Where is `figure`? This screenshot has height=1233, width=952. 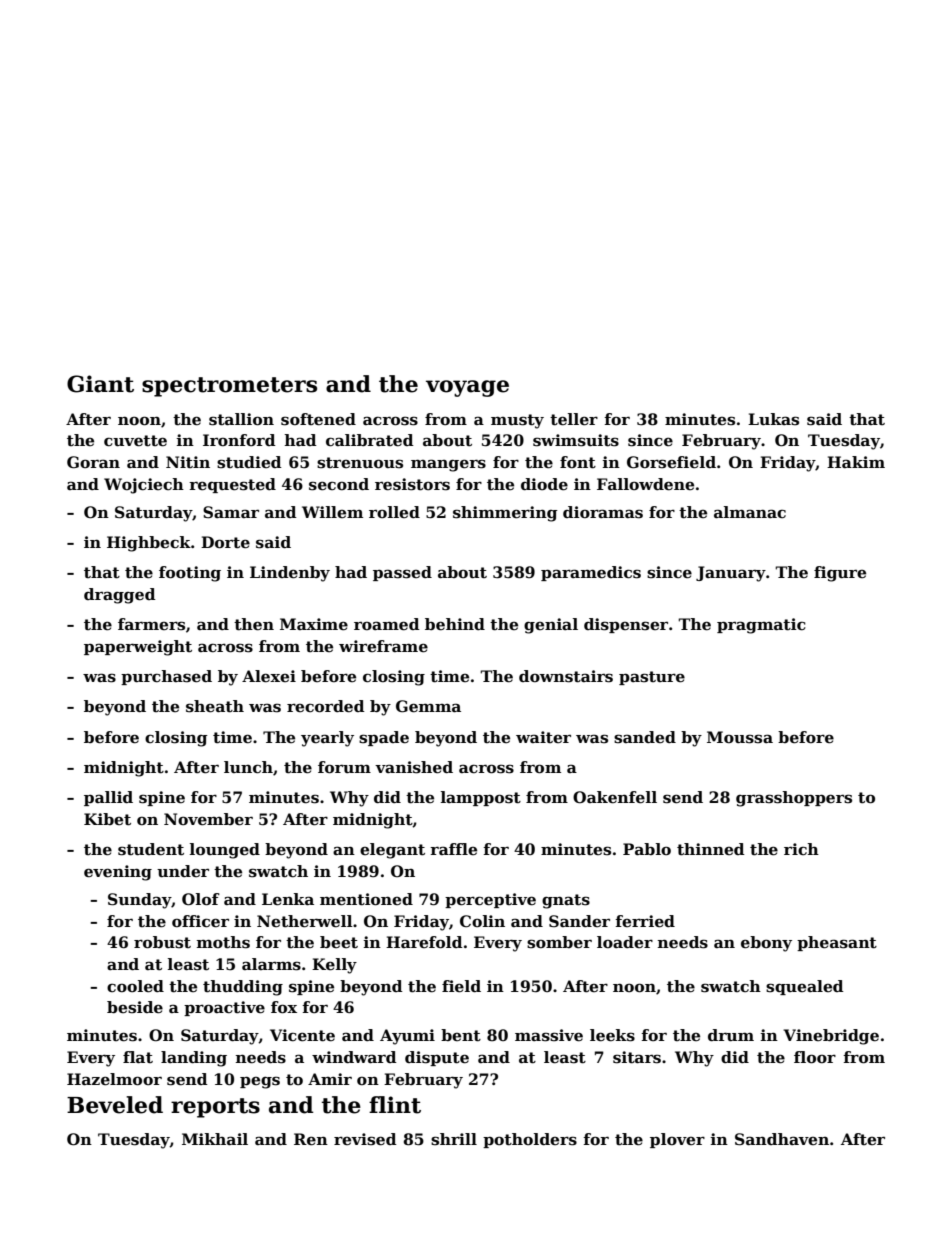
figure is located at coordinates (840, 574).
